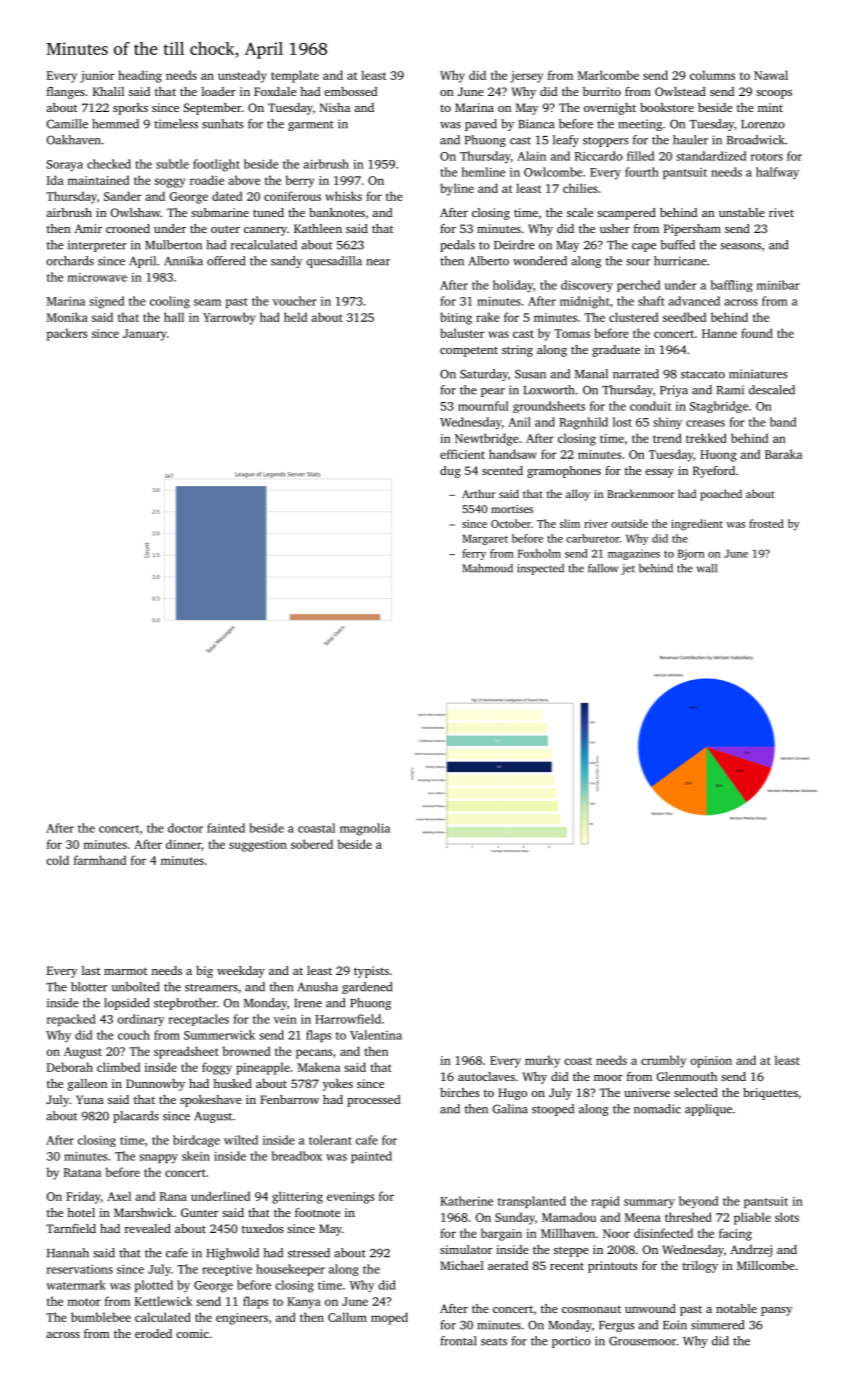 The width and height of the screenshot is (849, 1400). Describe the element at coordinates (708, 1110) in the screenshot. I see `applique` at that location.
